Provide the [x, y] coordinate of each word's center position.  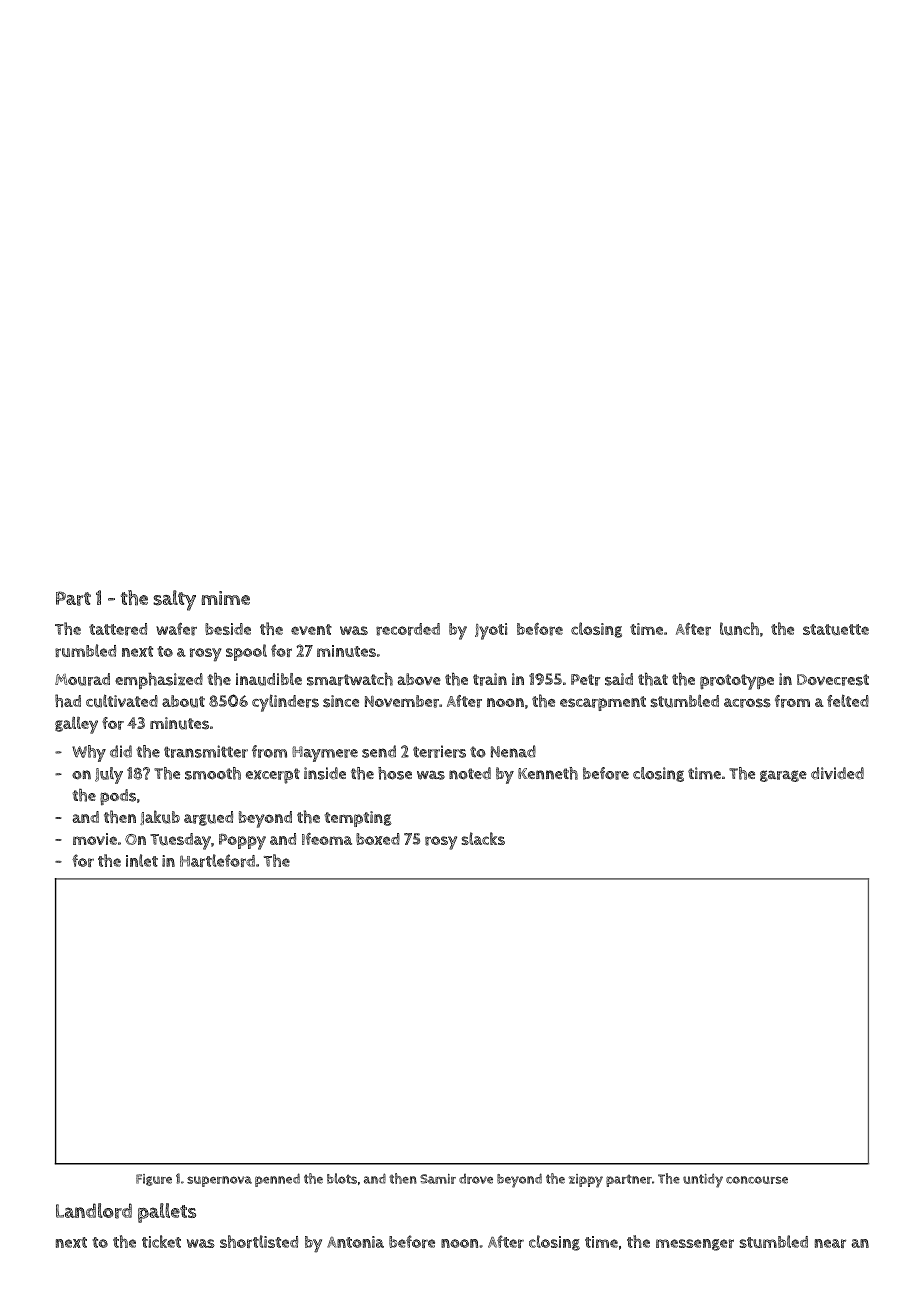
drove [476, 1179]
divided [837, 773]
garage [783, 776]
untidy [703, 1180]
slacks [483, 838]
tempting [358, 819]
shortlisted [259, 1241]
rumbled [85, 650]
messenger [695, 1245]
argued [208, 818]
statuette [836, 630]
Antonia [355, 1242]
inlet [142, 860]
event [311, 629]
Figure [154, 1180]
